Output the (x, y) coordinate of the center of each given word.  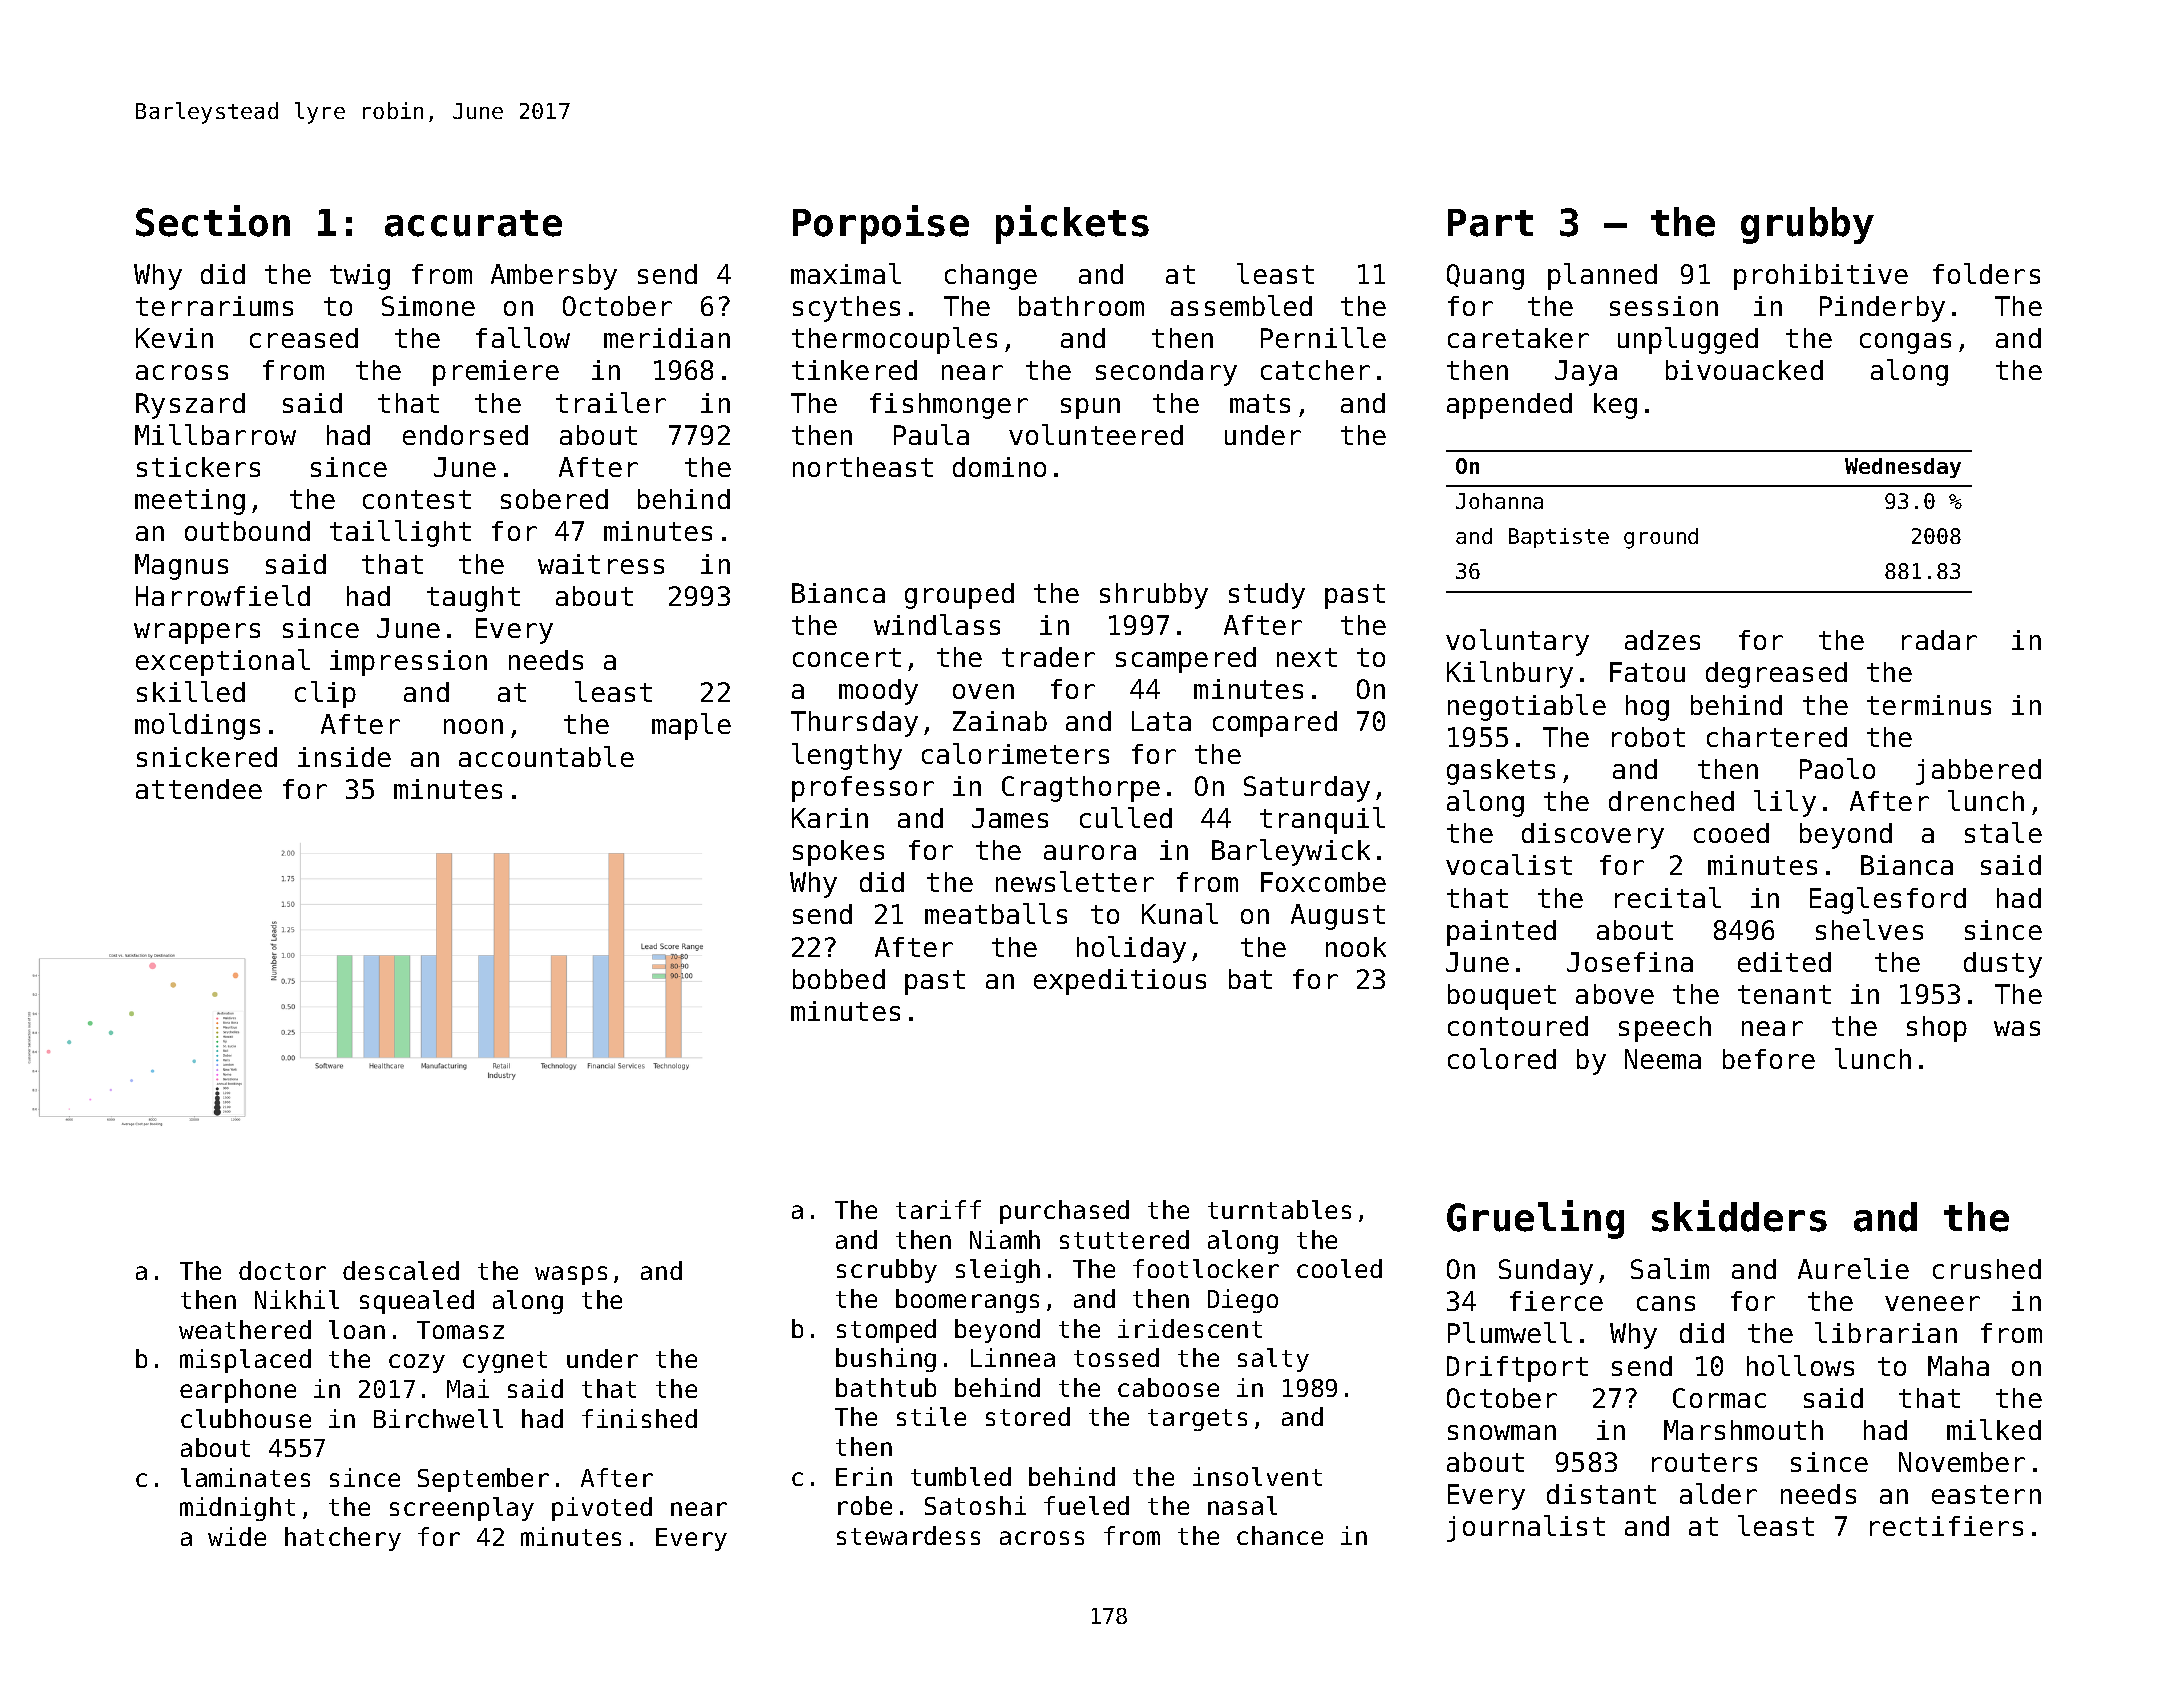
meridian (667, 338)
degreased (1776, 675)
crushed (1987, 1269)
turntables (1279, 1209)
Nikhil (297, 1299)
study (1267, 596)
